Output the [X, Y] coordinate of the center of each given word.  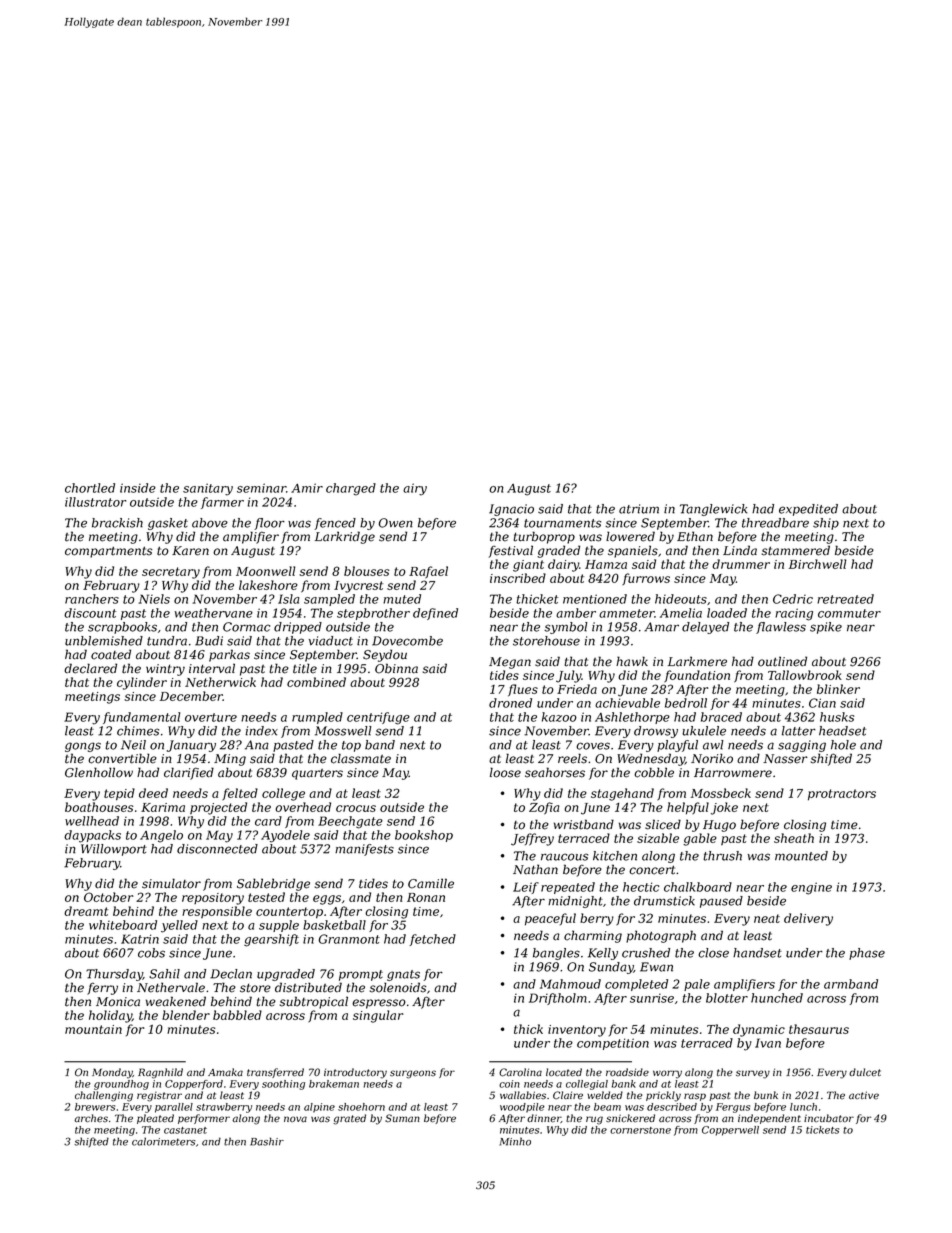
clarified [189, 773]
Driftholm [558, 999]
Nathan [535, 869]
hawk [632, 661]
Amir [307, 488]
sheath [794, 838]
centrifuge [378, 718]
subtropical [314, 1002]
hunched [777, 998]
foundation [697, 676]
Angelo [161, 836]
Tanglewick [714, 510]
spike [826, 628]
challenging [104, 1096]
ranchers [92, 599]
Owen [396, 523]
